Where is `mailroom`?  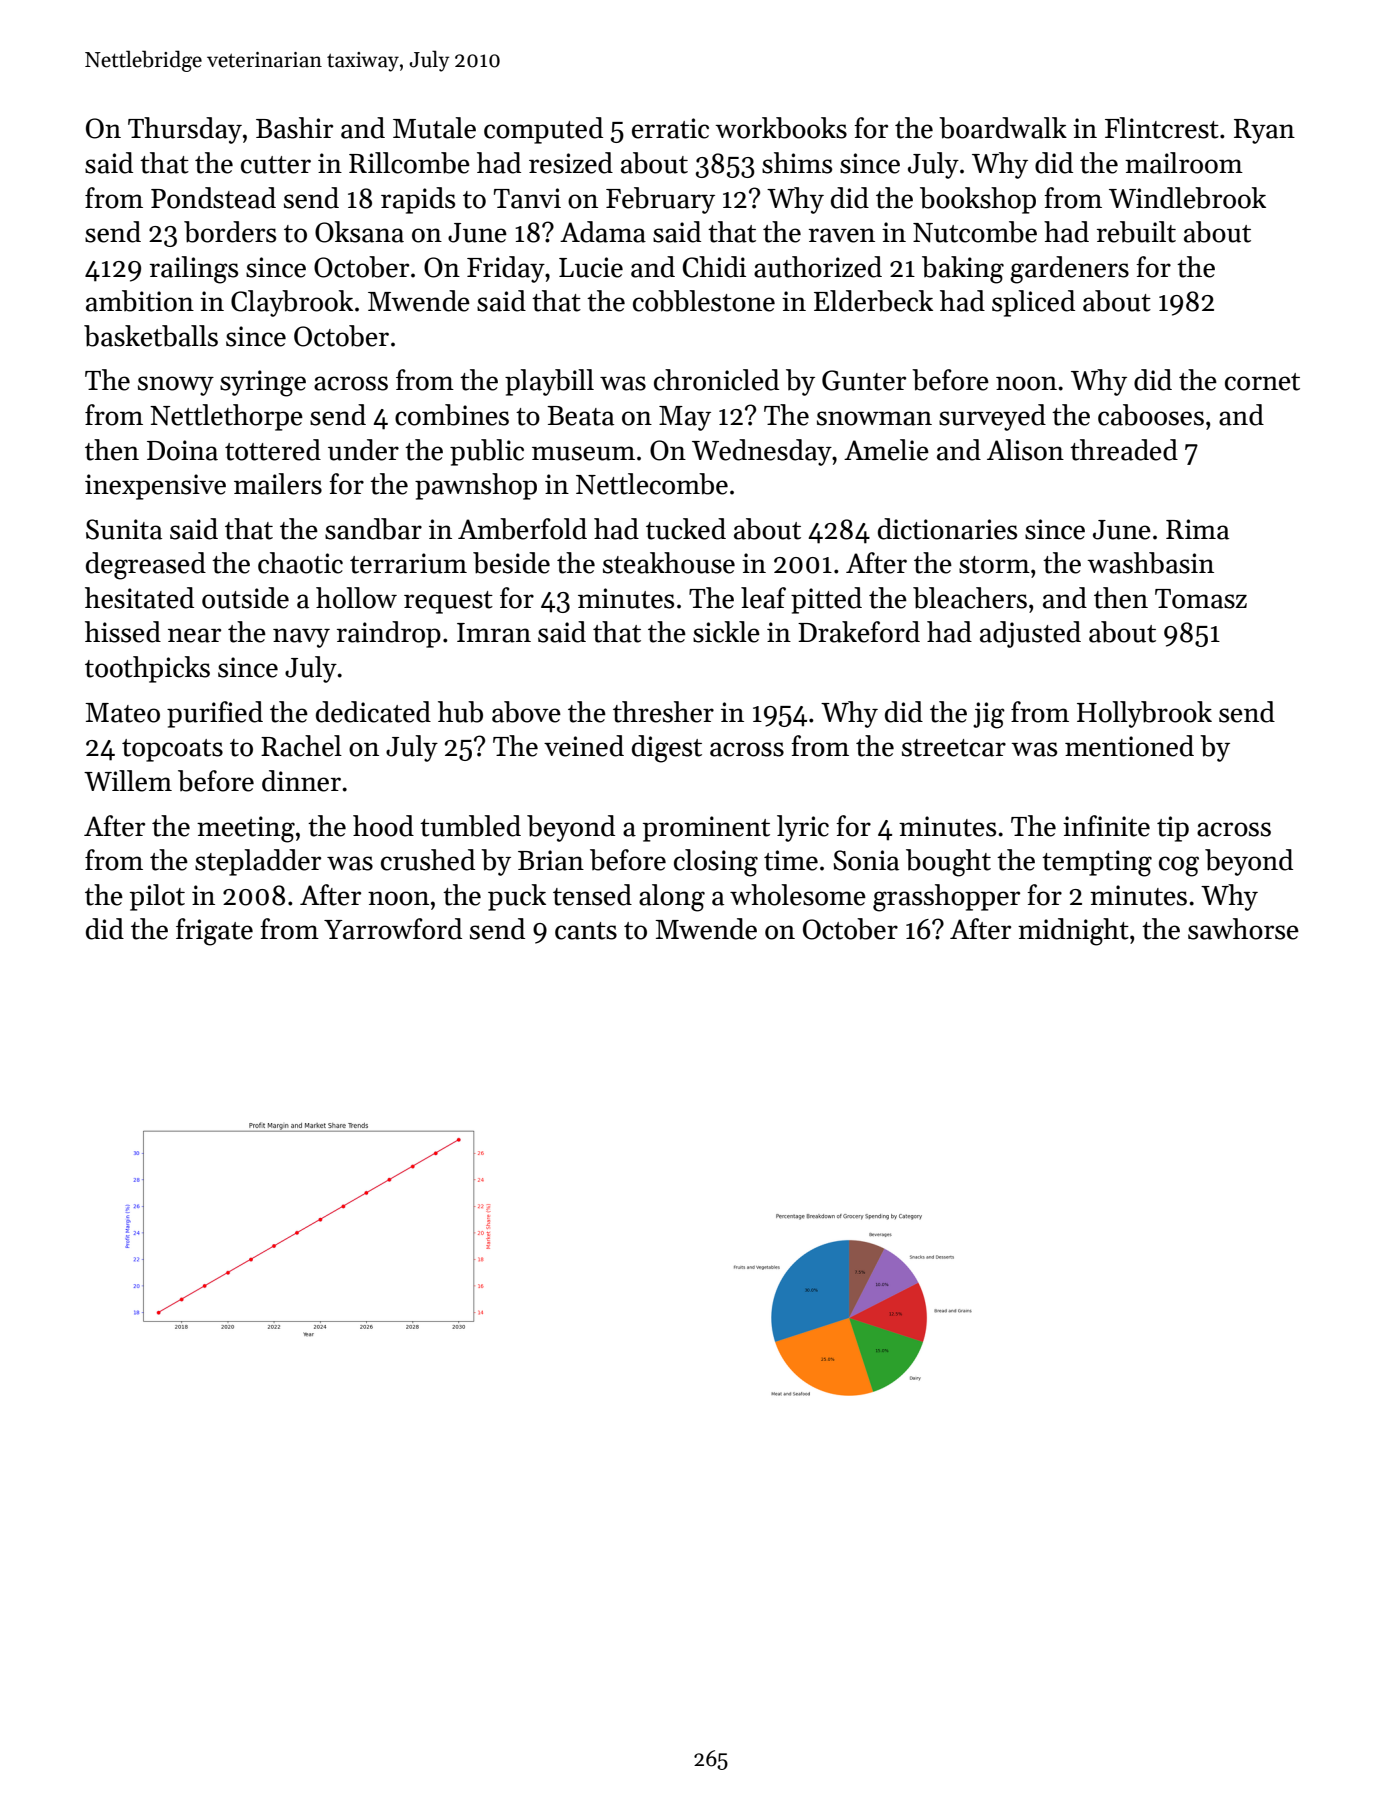 mailroom is located at coordinates (1184, 163).
